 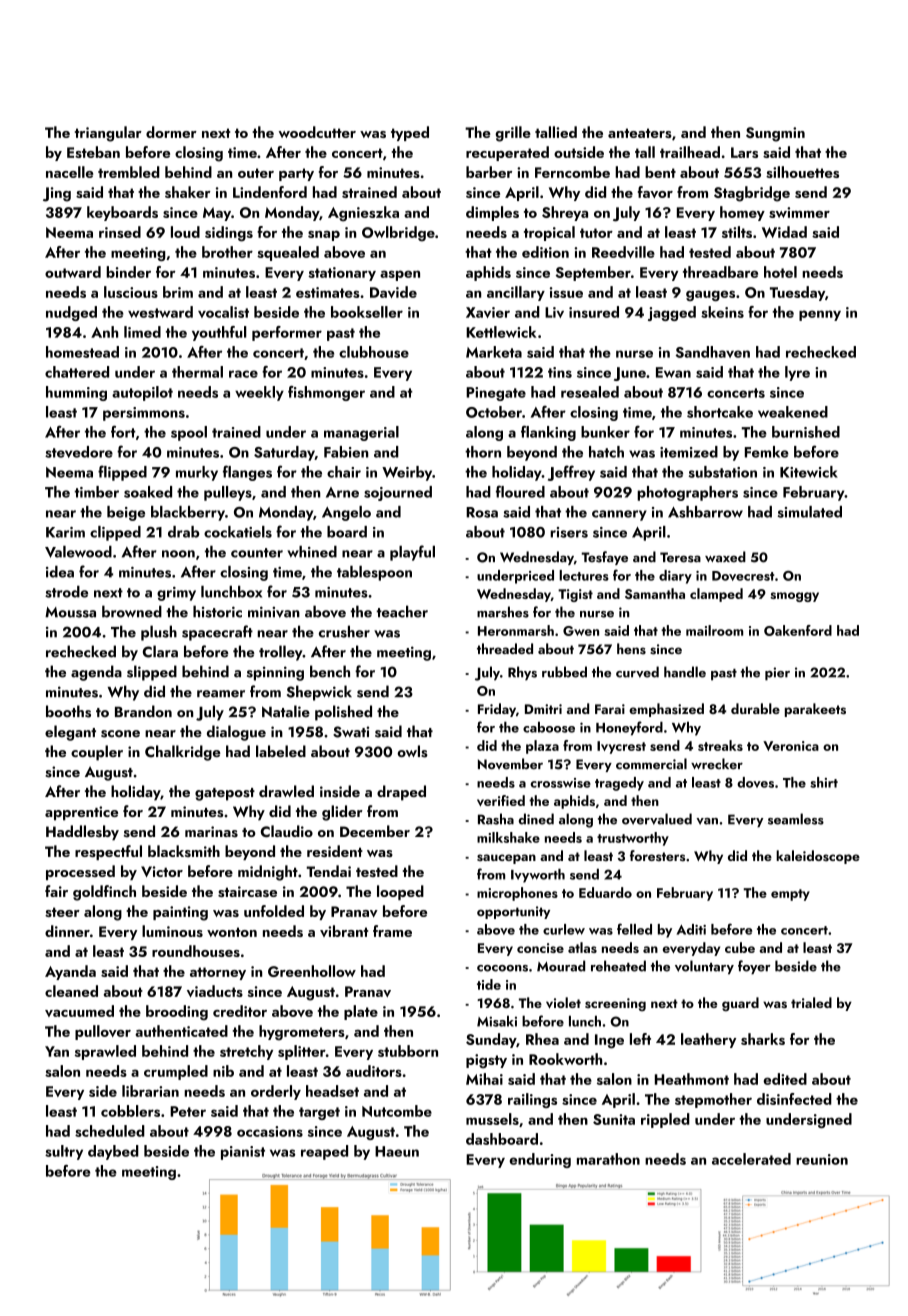 What do you see at coordinates (410, 133) in the screenshot?
I see `typed` at bounding box center [410, 133].
